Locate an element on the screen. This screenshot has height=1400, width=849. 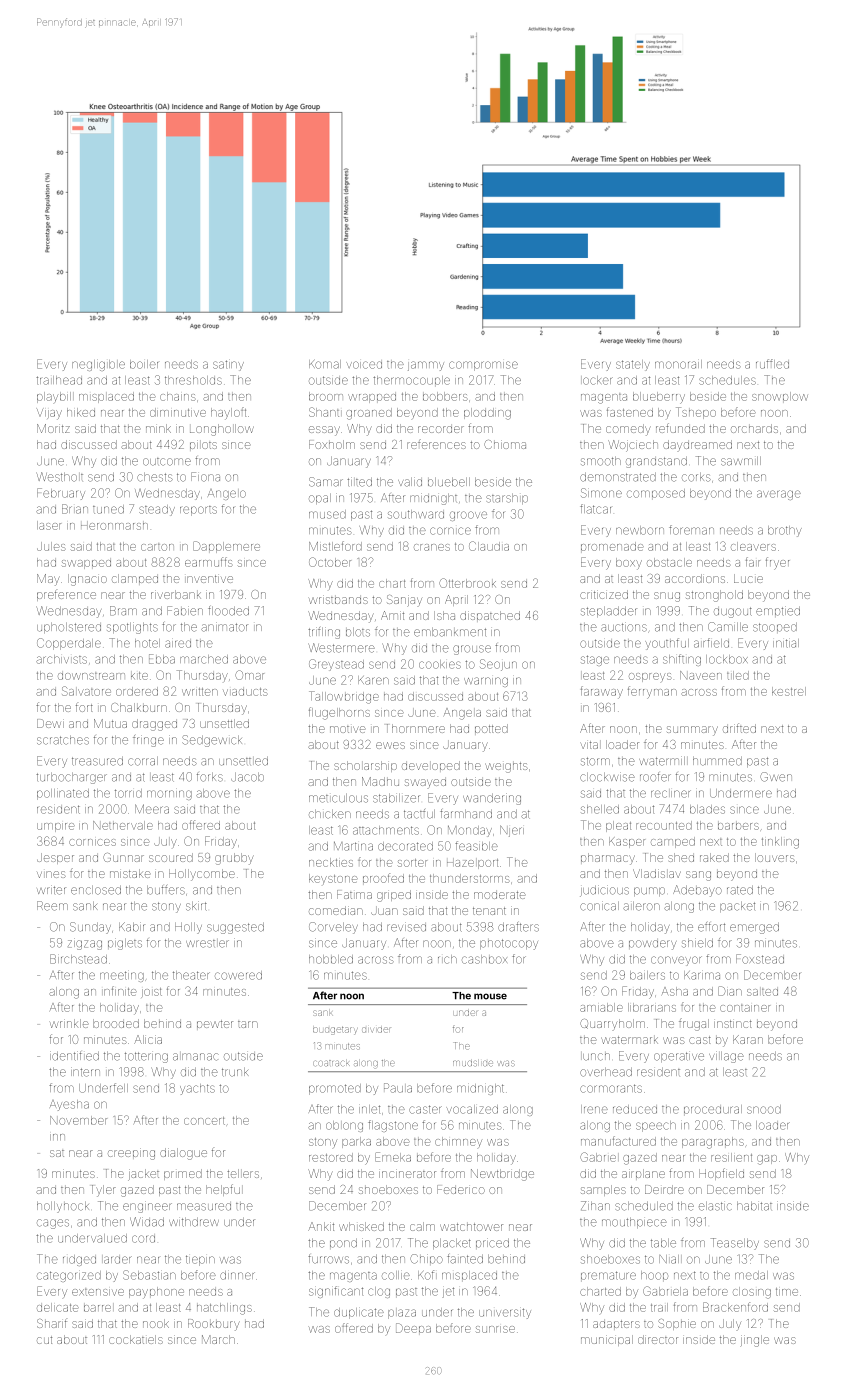
kestrel is located at coordinates (789, 691).
